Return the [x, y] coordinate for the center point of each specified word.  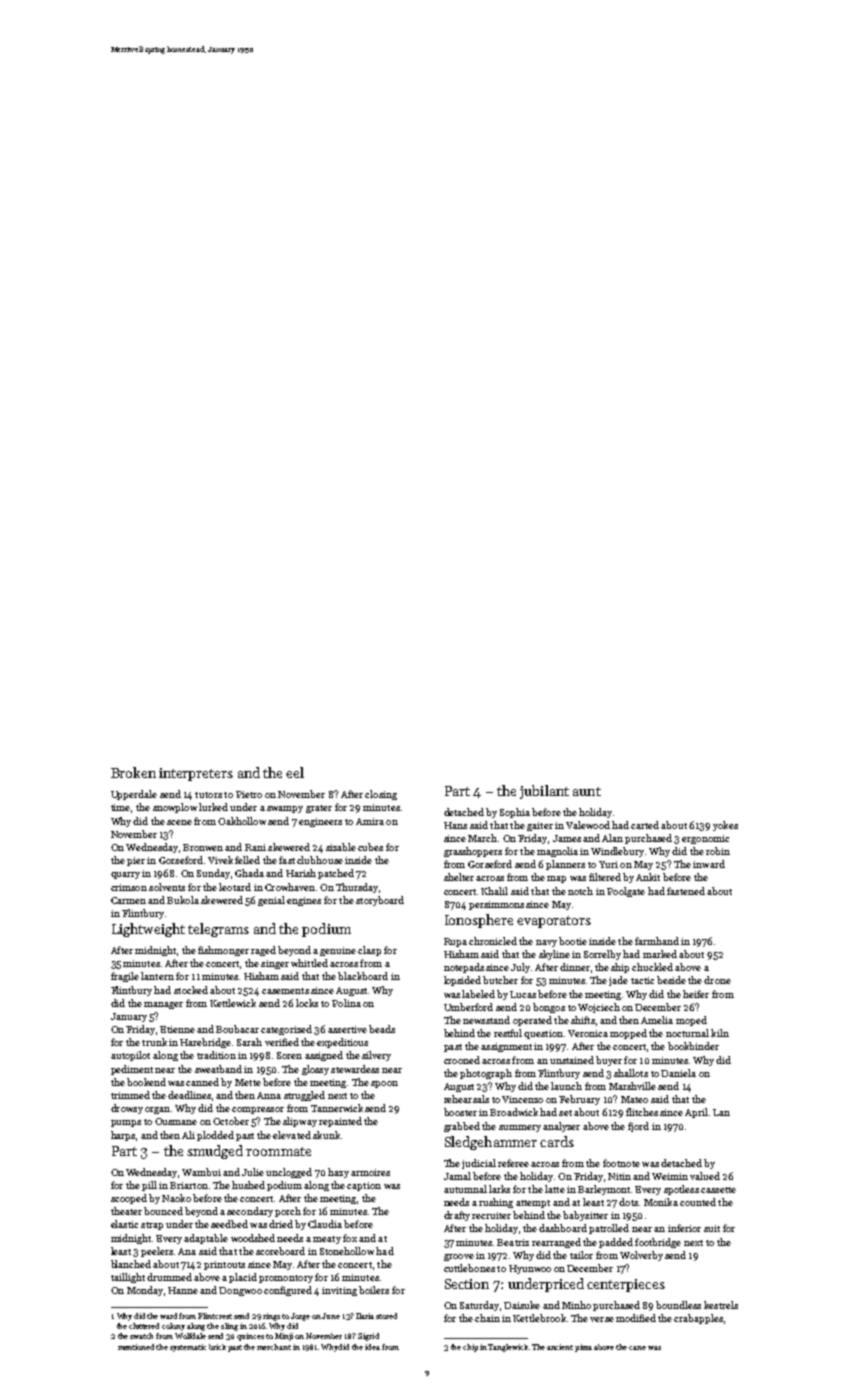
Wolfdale [190, 1336]
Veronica [588, 1033]
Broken [133, 772]
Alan [612, 838]
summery [520, 1128]
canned [202, 1082]
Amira [370, 821]
